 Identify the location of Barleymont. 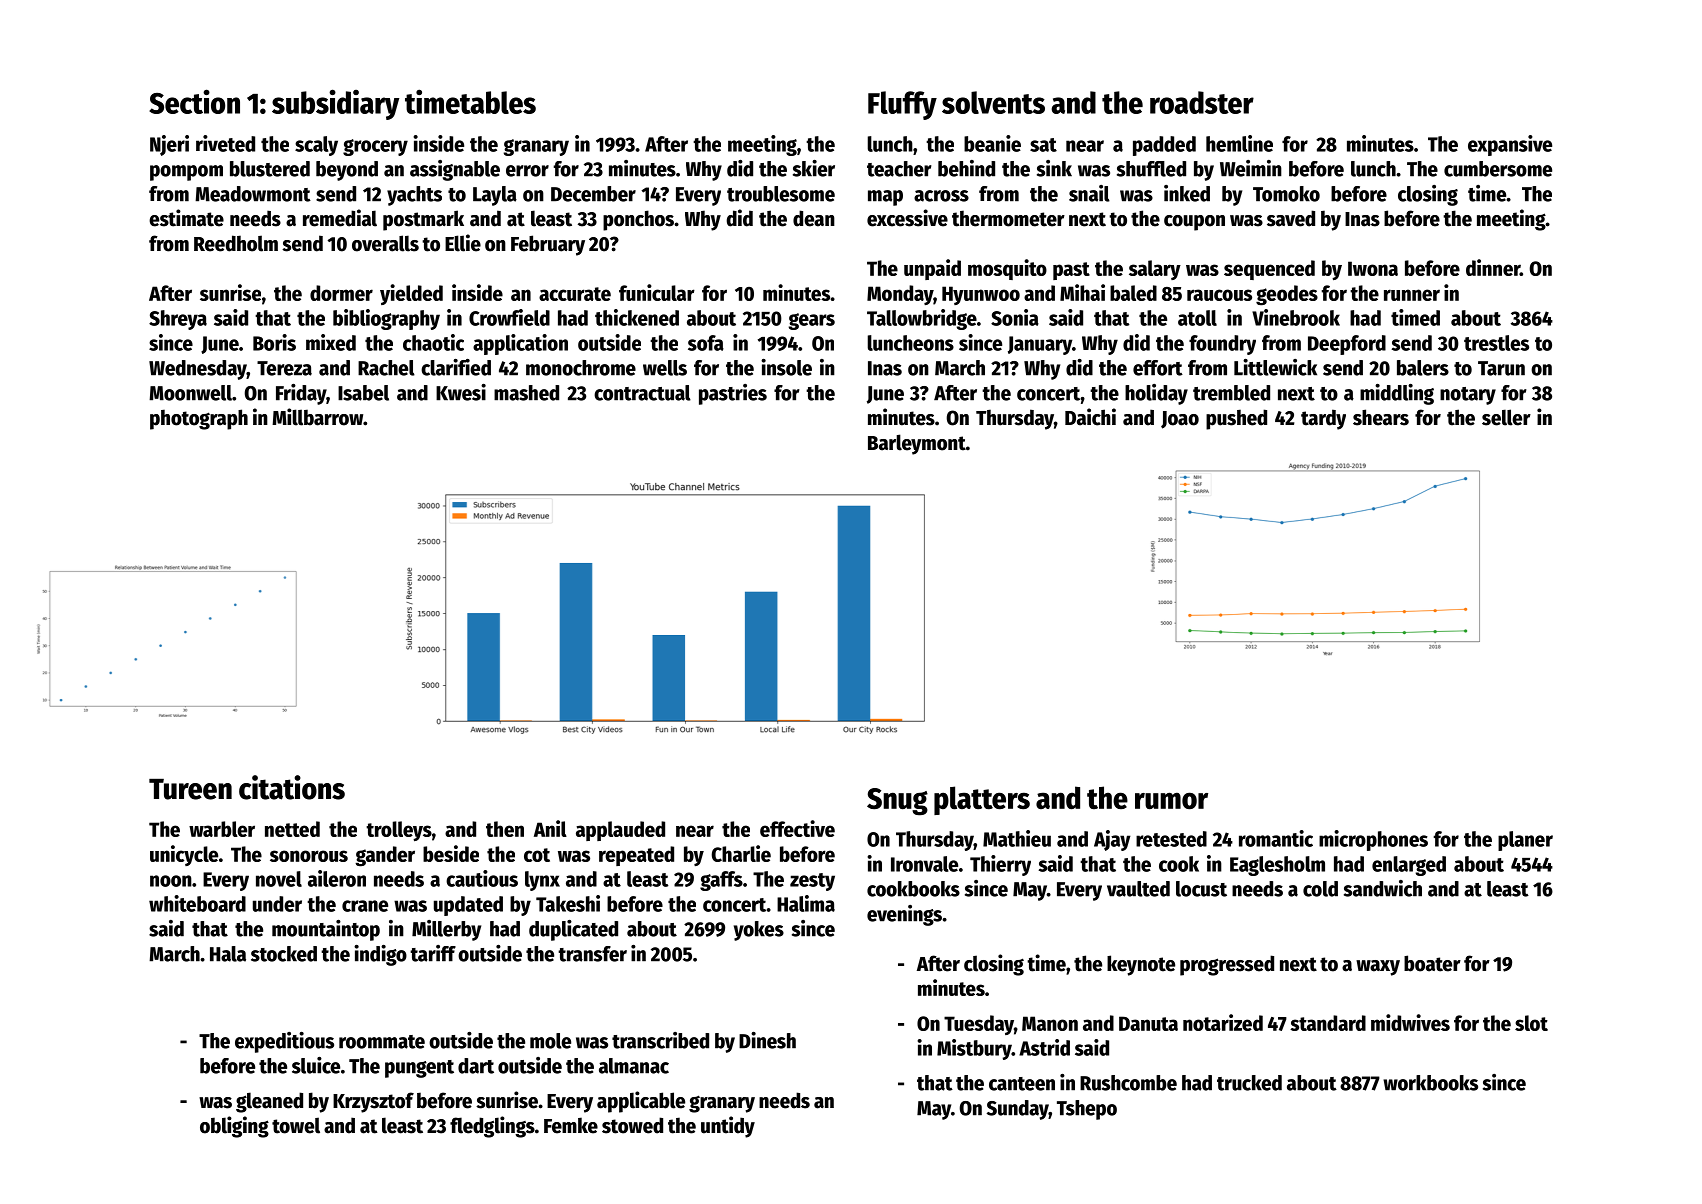
(917, 444).
